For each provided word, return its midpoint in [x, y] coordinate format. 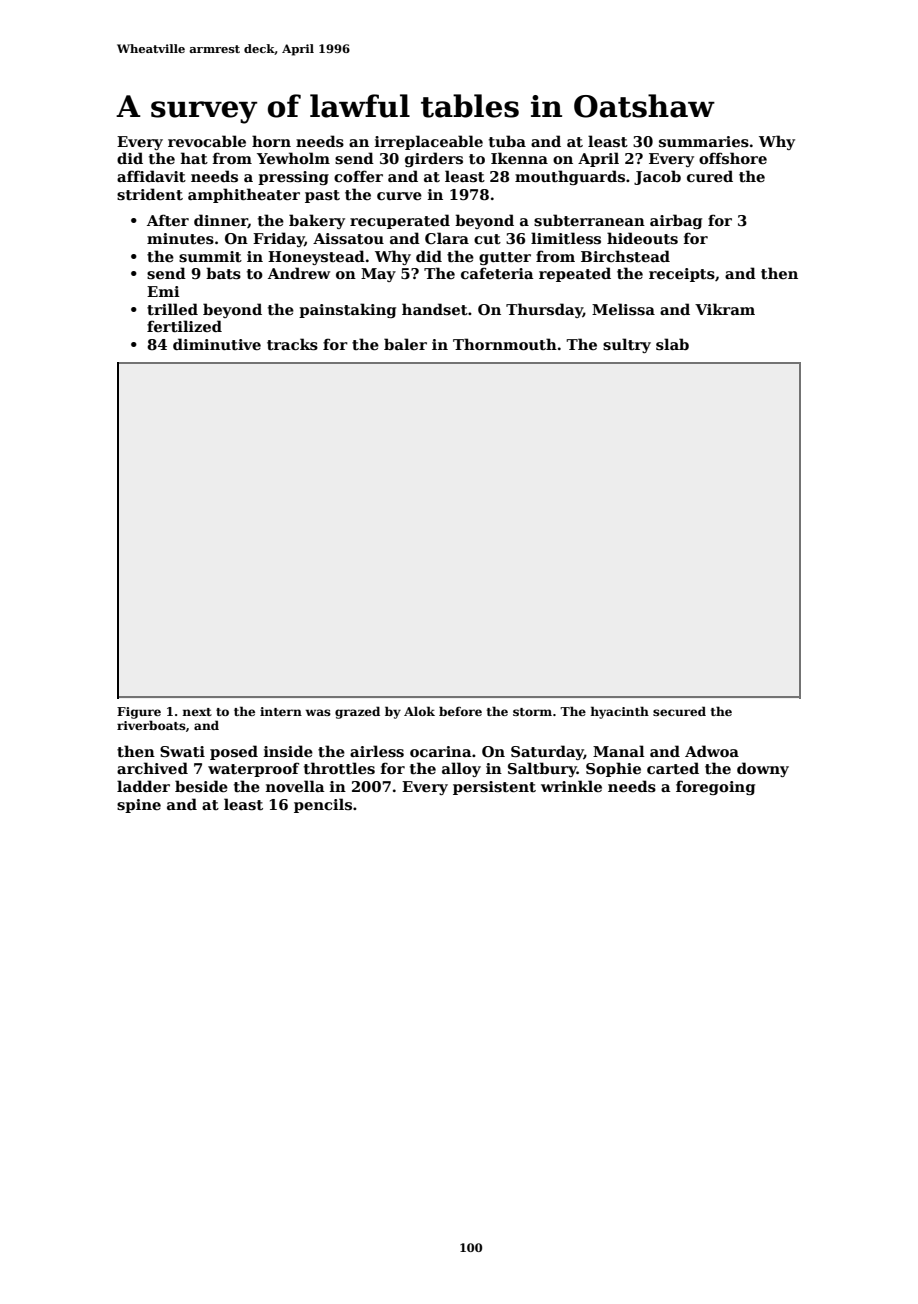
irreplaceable [429, 142]
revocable [207, 141]
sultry [627, 345]
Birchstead [625, 256]
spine [139, 806]
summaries [704, 141]
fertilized [184, 326]
